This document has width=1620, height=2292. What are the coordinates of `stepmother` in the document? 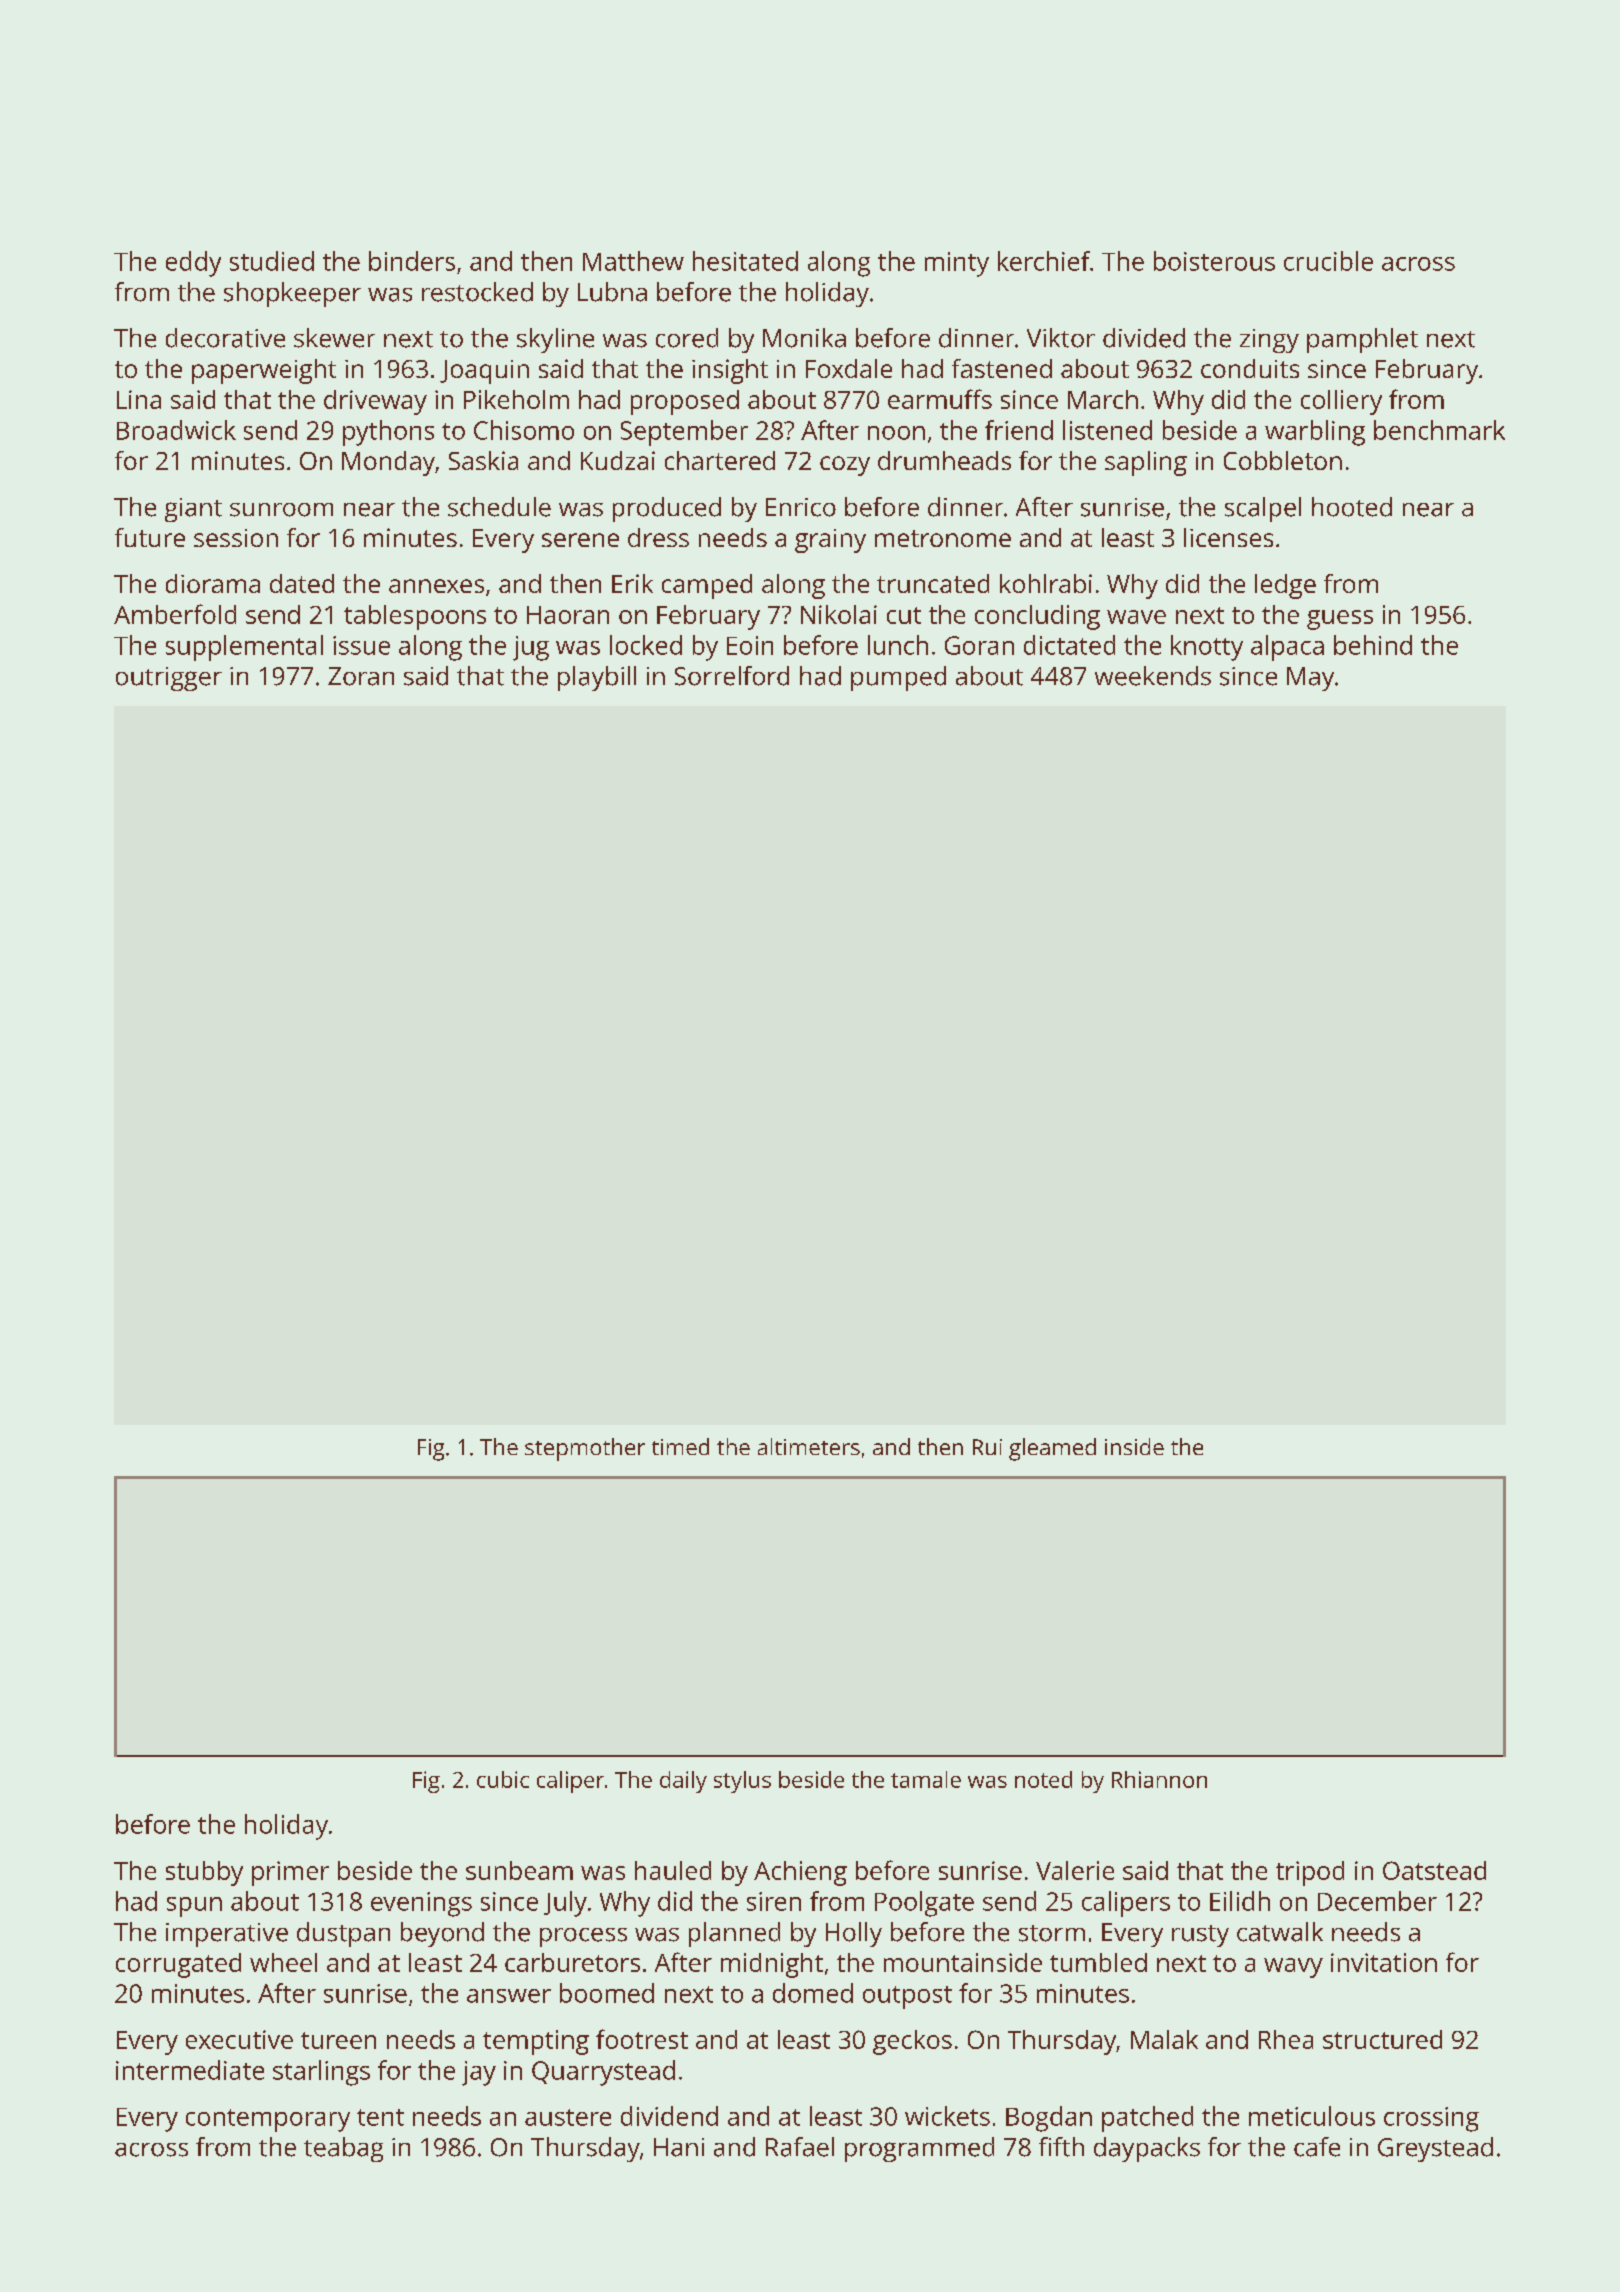 It's located at (585, 1449).
